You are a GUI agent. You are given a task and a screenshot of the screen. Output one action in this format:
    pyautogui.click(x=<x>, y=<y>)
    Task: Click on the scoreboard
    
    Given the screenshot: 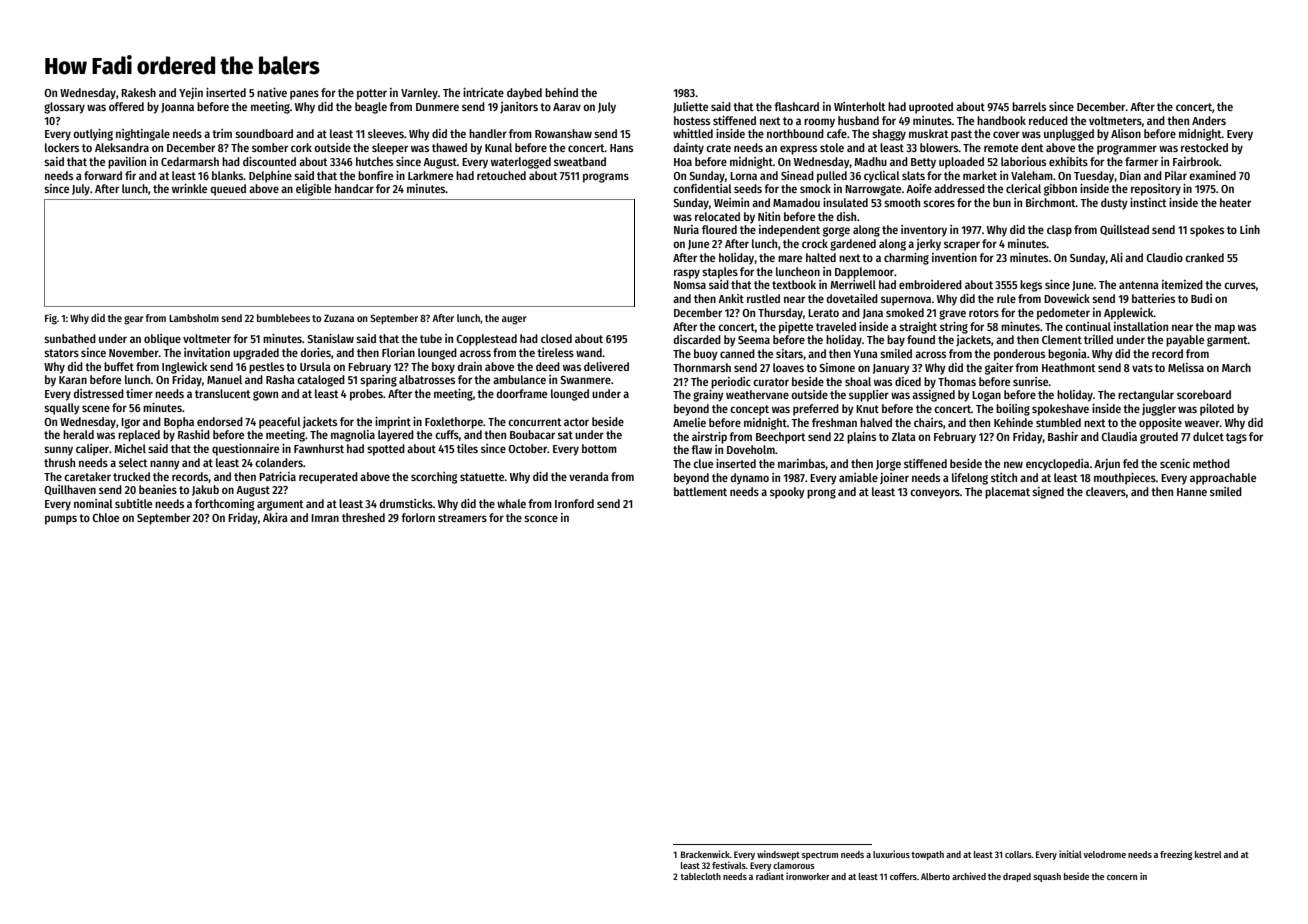 What is the action you would take?
    pyautogui.click(x=1204, y=394)
